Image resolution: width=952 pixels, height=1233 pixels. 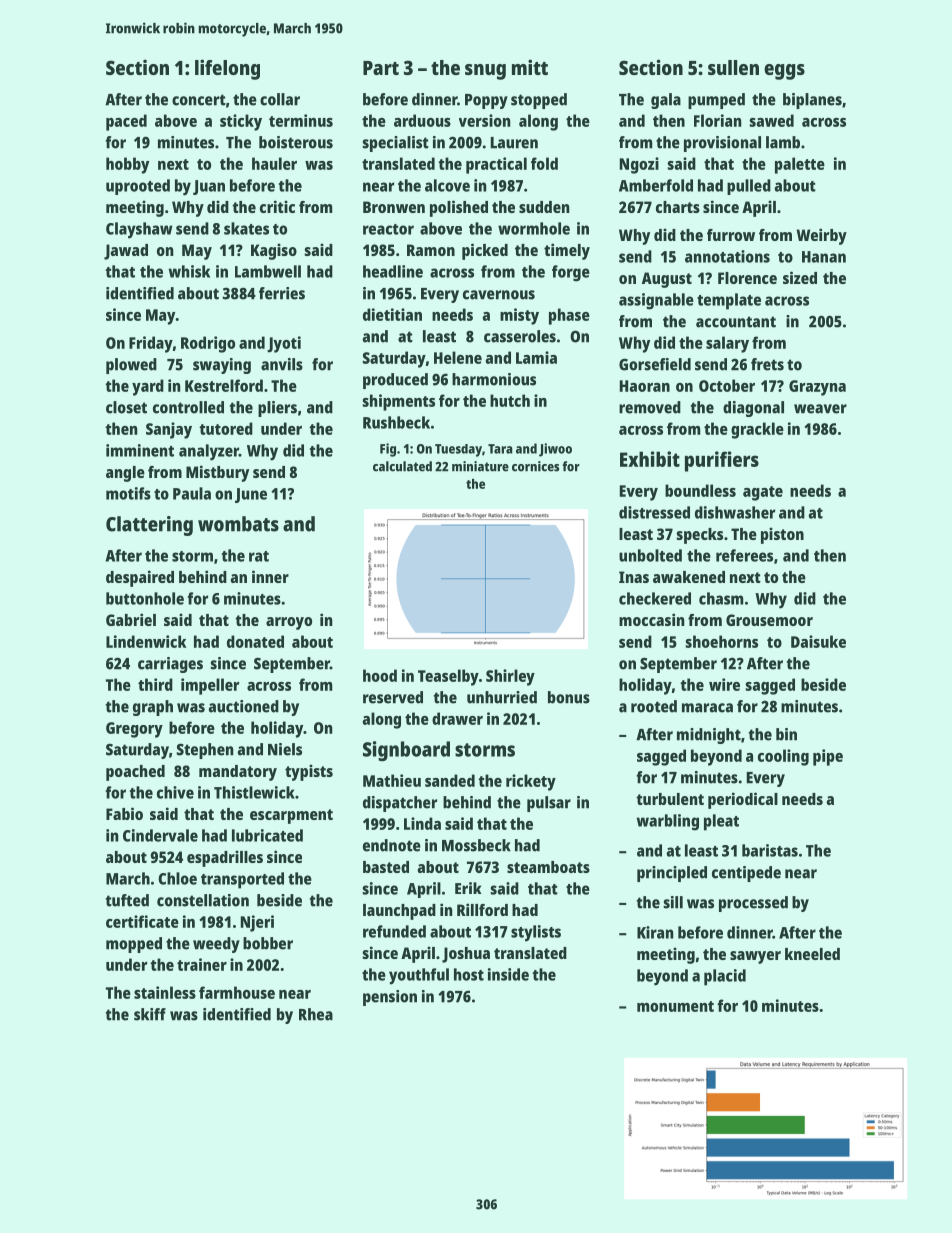 I want to click on pension, so click(x=390, y=998).
